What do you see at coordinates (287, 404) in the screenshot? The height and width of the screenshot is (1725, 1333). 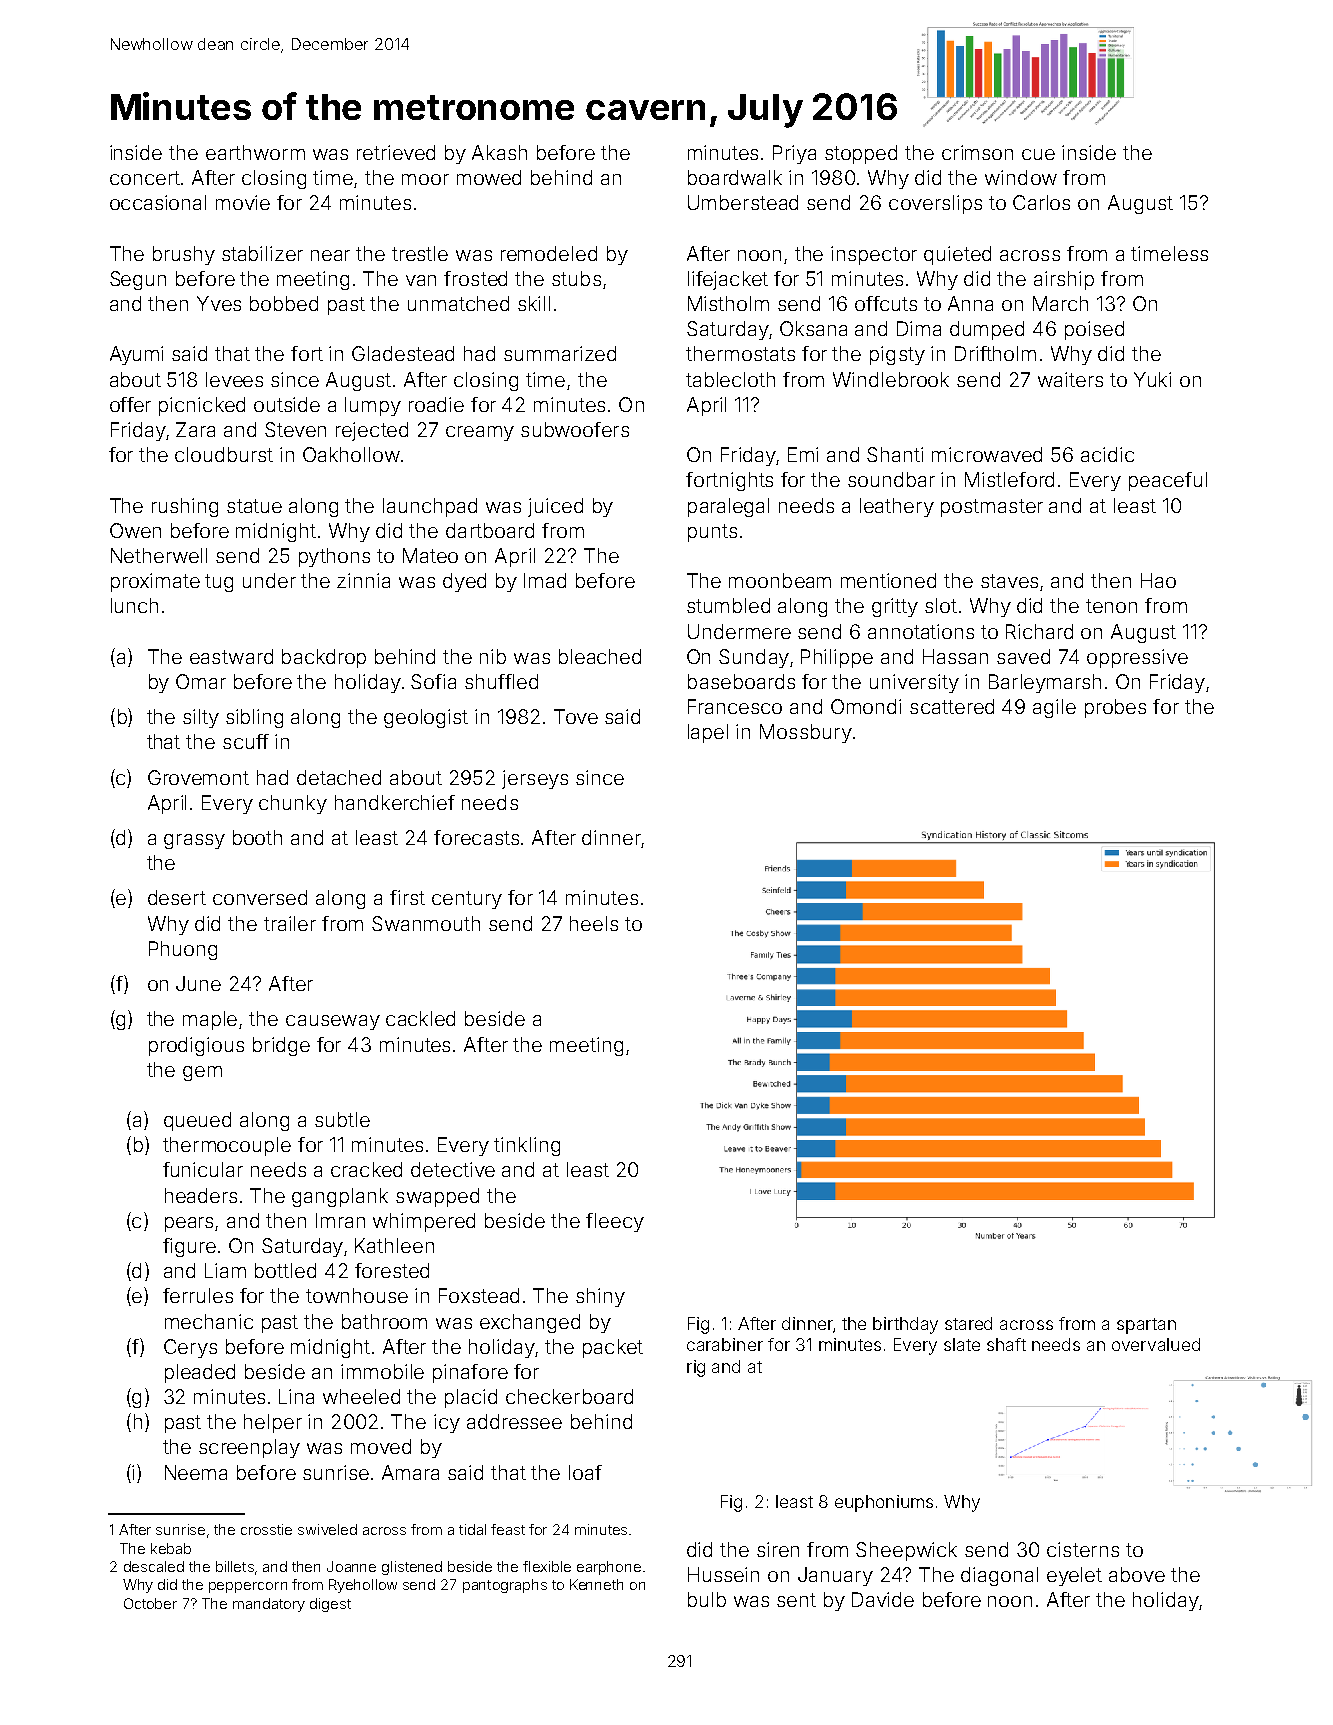 I see `outside` at bounding box center [287, 404].
